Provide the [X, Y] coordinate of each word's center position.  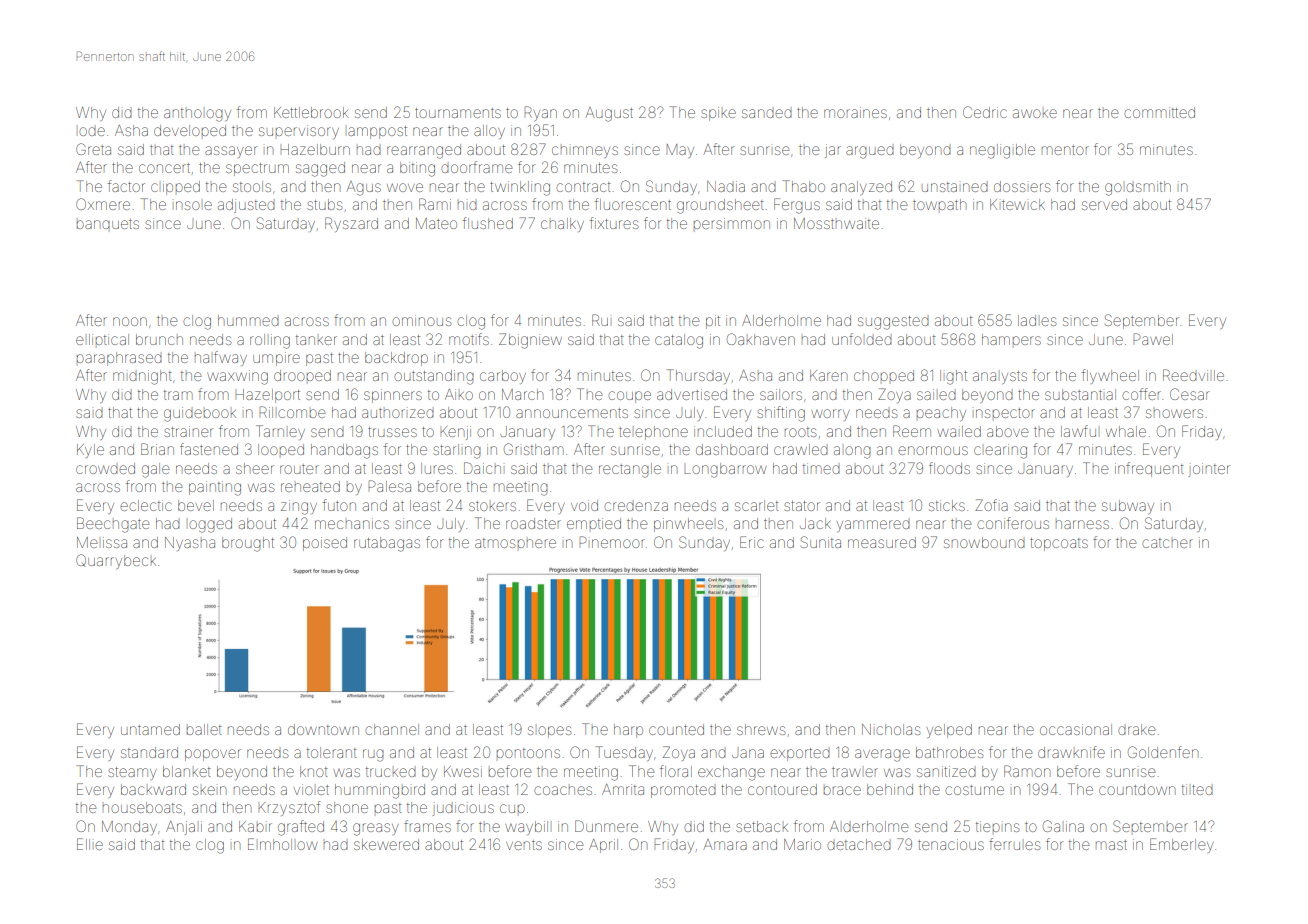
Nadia [726, 186]
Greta [93, 149]
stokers [492, 506]
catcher [1167, 543]
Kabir [255, 826]
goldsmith [1138, 188]
